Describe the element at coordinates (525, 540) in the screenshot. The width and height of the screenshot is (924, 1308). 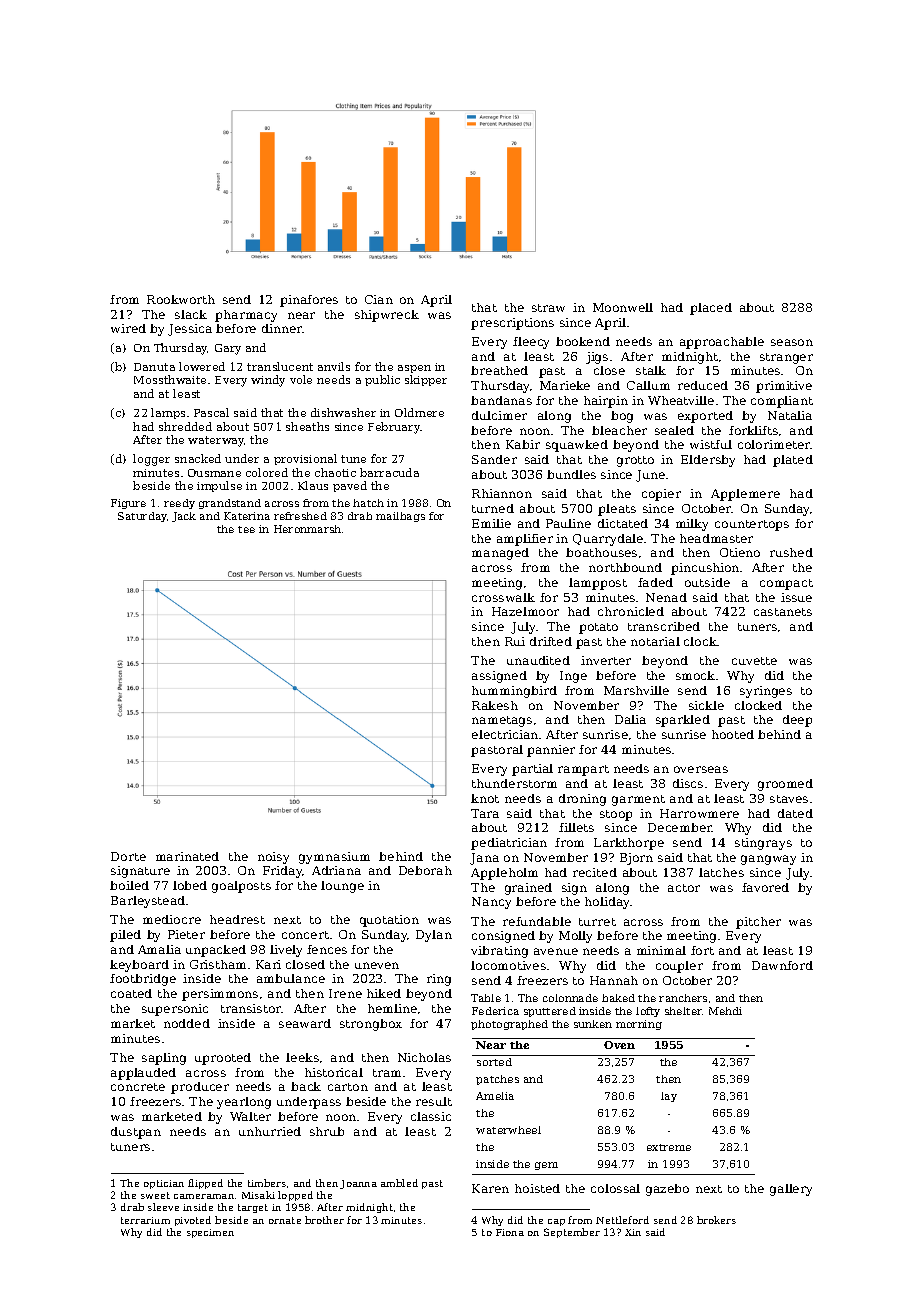
I see `amplifier` at that location.
